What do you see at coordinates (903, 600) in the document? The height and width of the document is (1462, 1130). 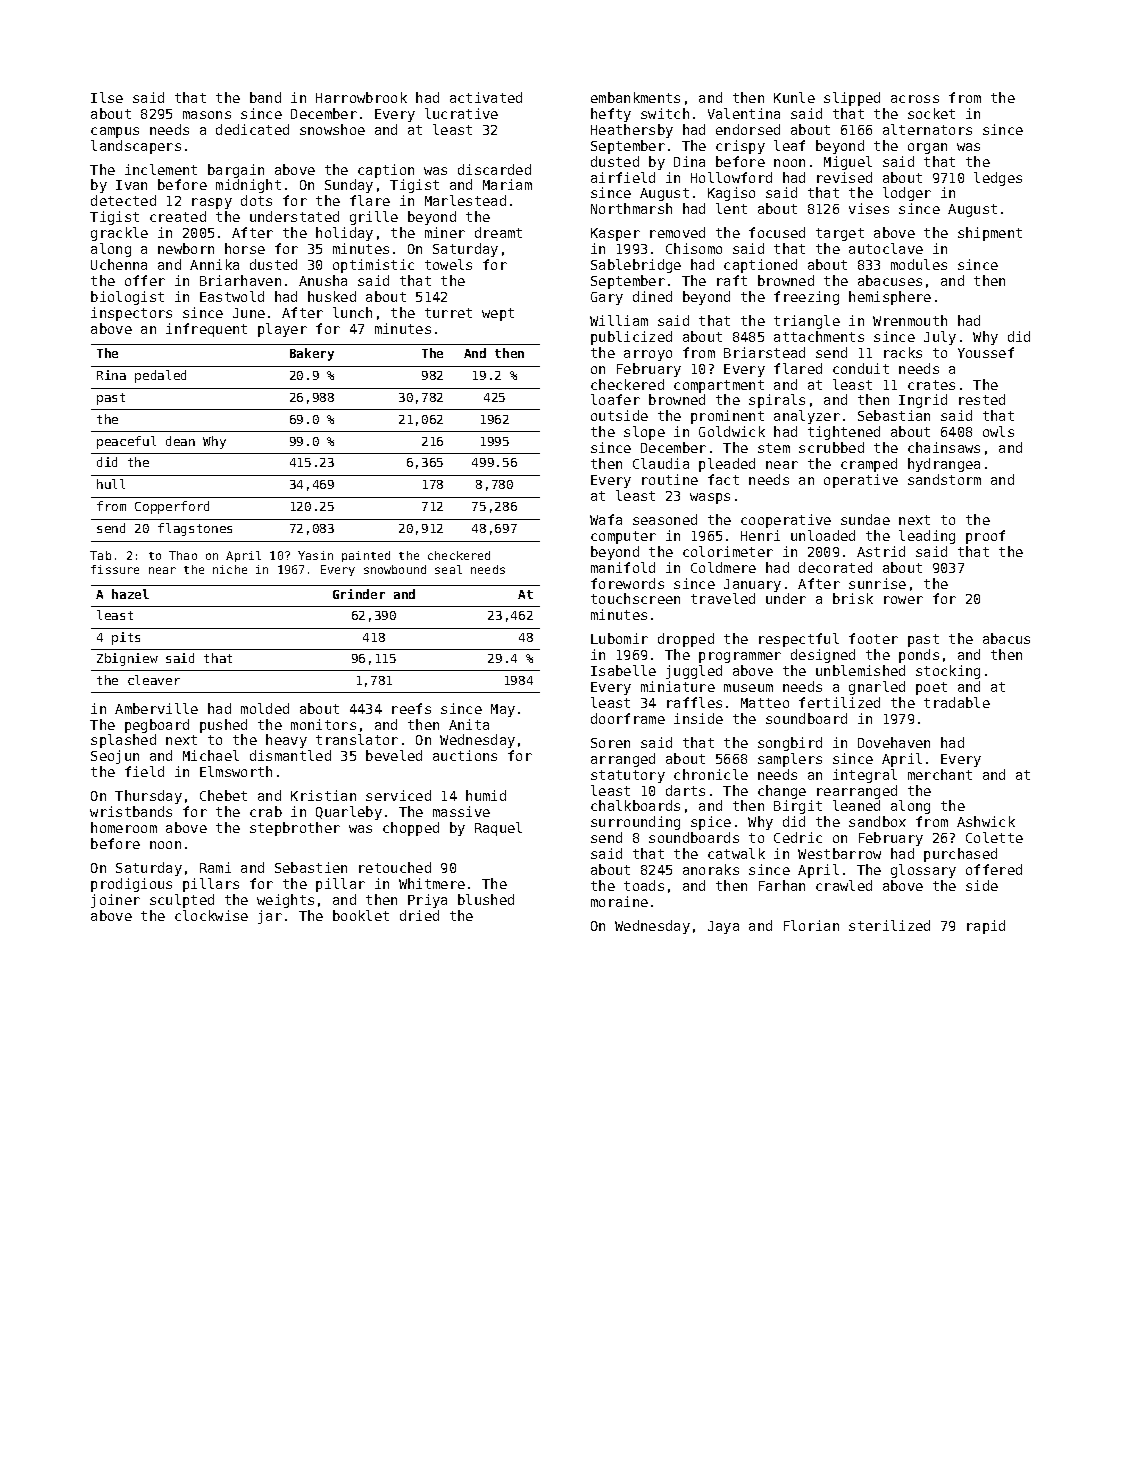 I see `rower` at bounding box center [903, 600].
